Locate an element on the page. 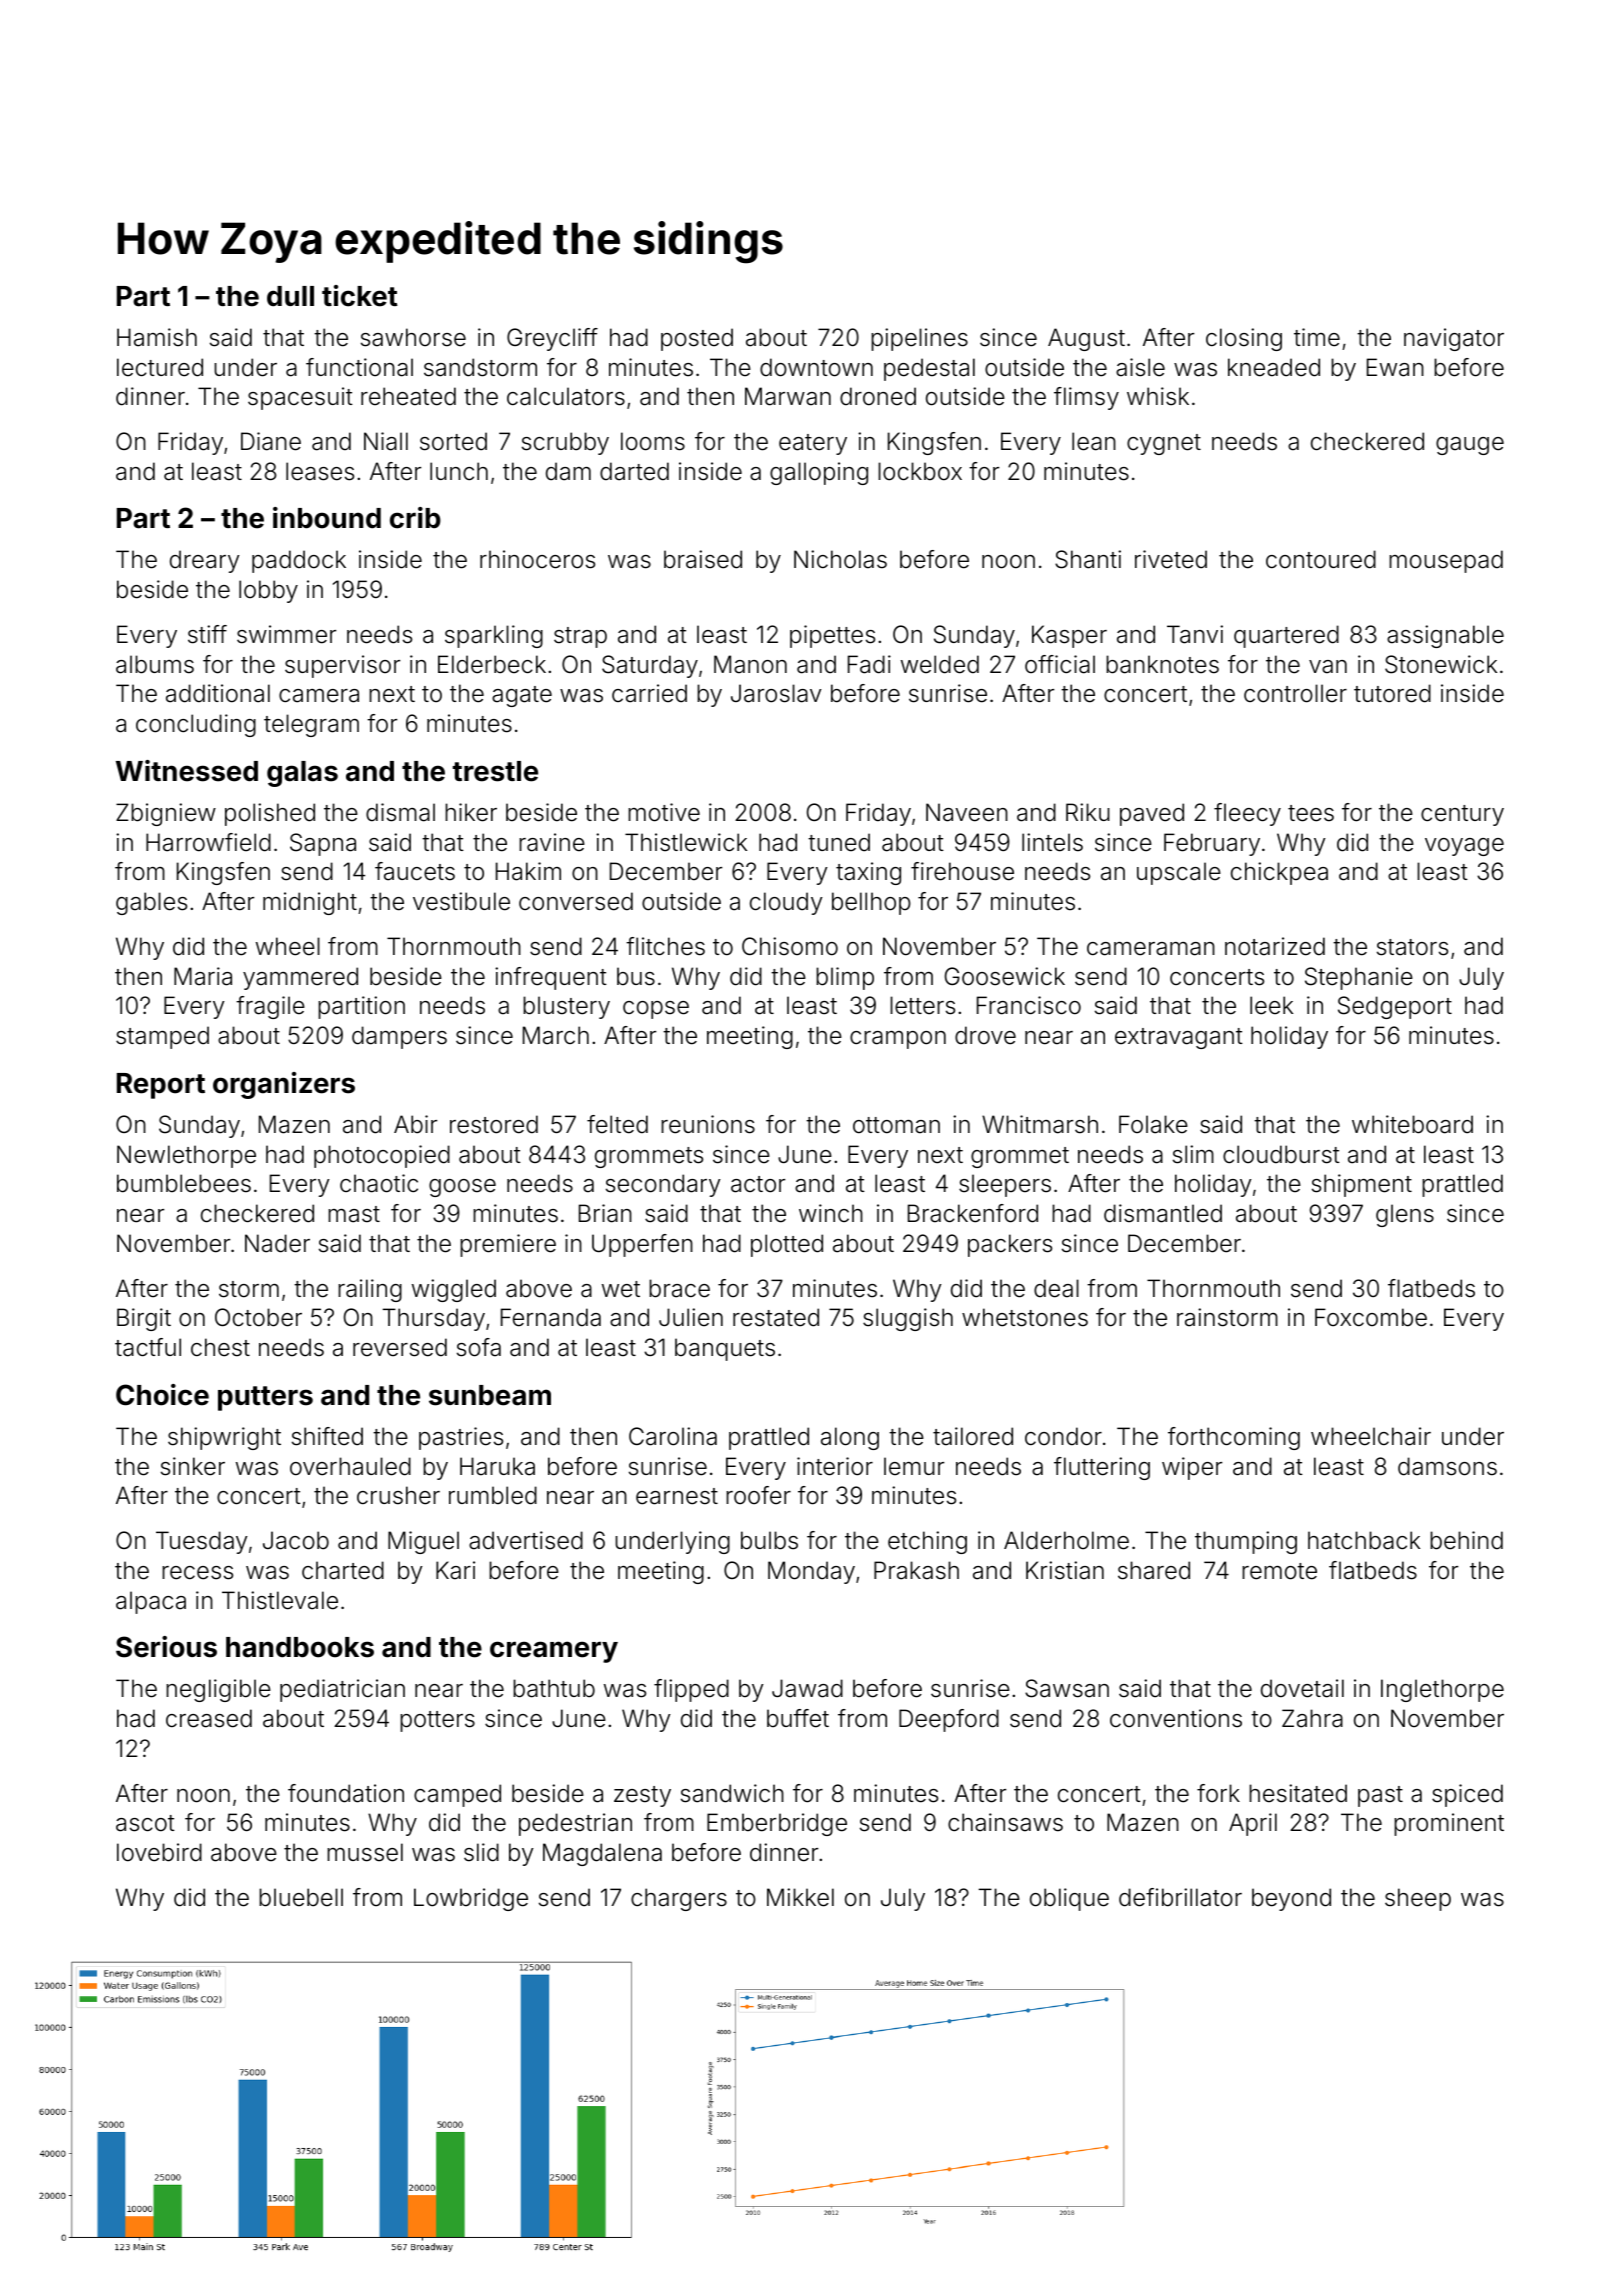 This document has height=2292, width=1620. blustery is located at coordinates (566, 1007).
